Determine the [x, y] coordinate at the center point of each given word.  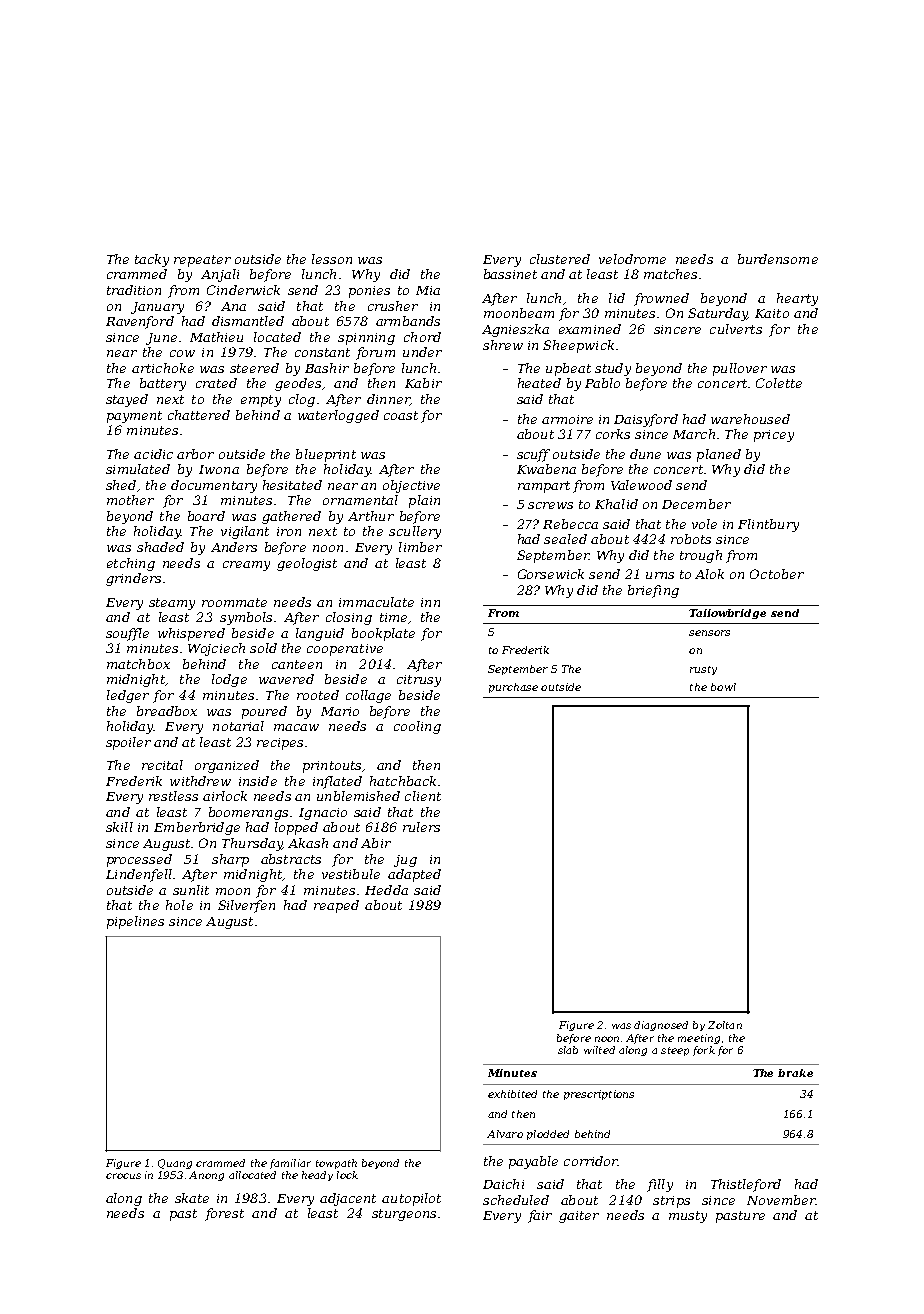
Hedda [386, 890]
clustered [560, 259]
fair [540, 1216]
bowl [723, 687]
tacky [152, 260]
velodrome [632, 259]
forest [224, 1214]
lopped [296, 828]
